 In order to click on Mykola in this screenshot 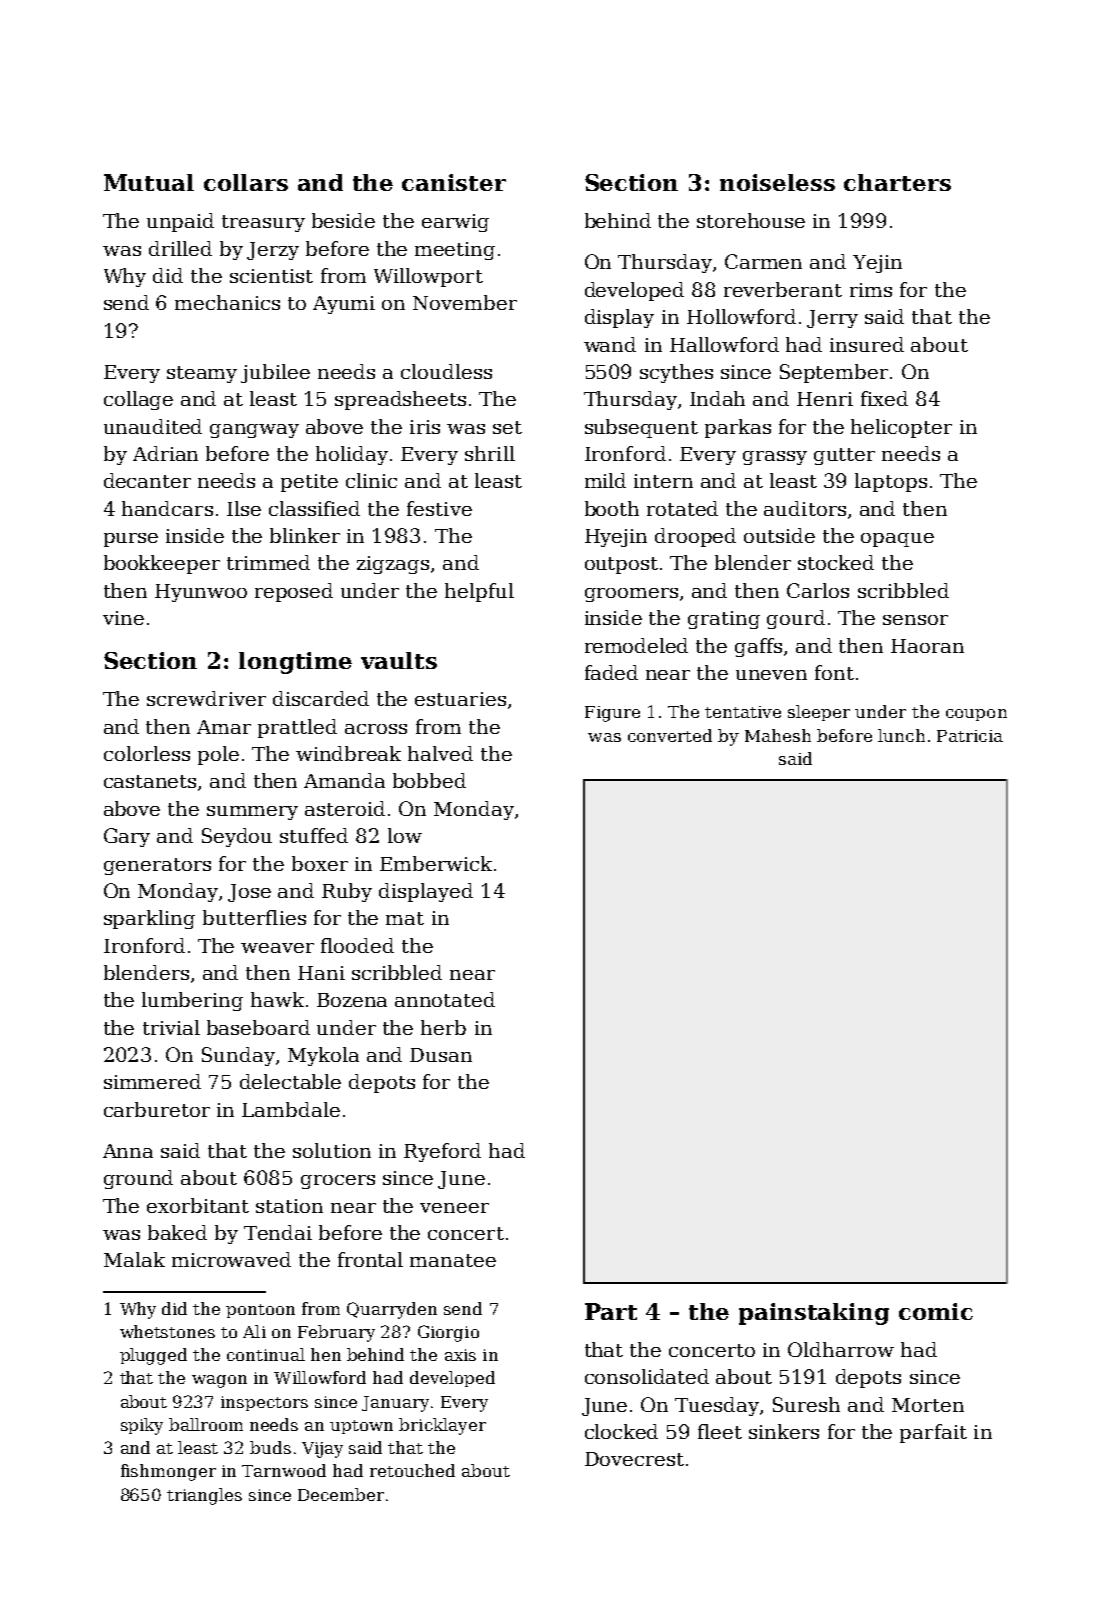, I will do `click(323, 1056)`.
